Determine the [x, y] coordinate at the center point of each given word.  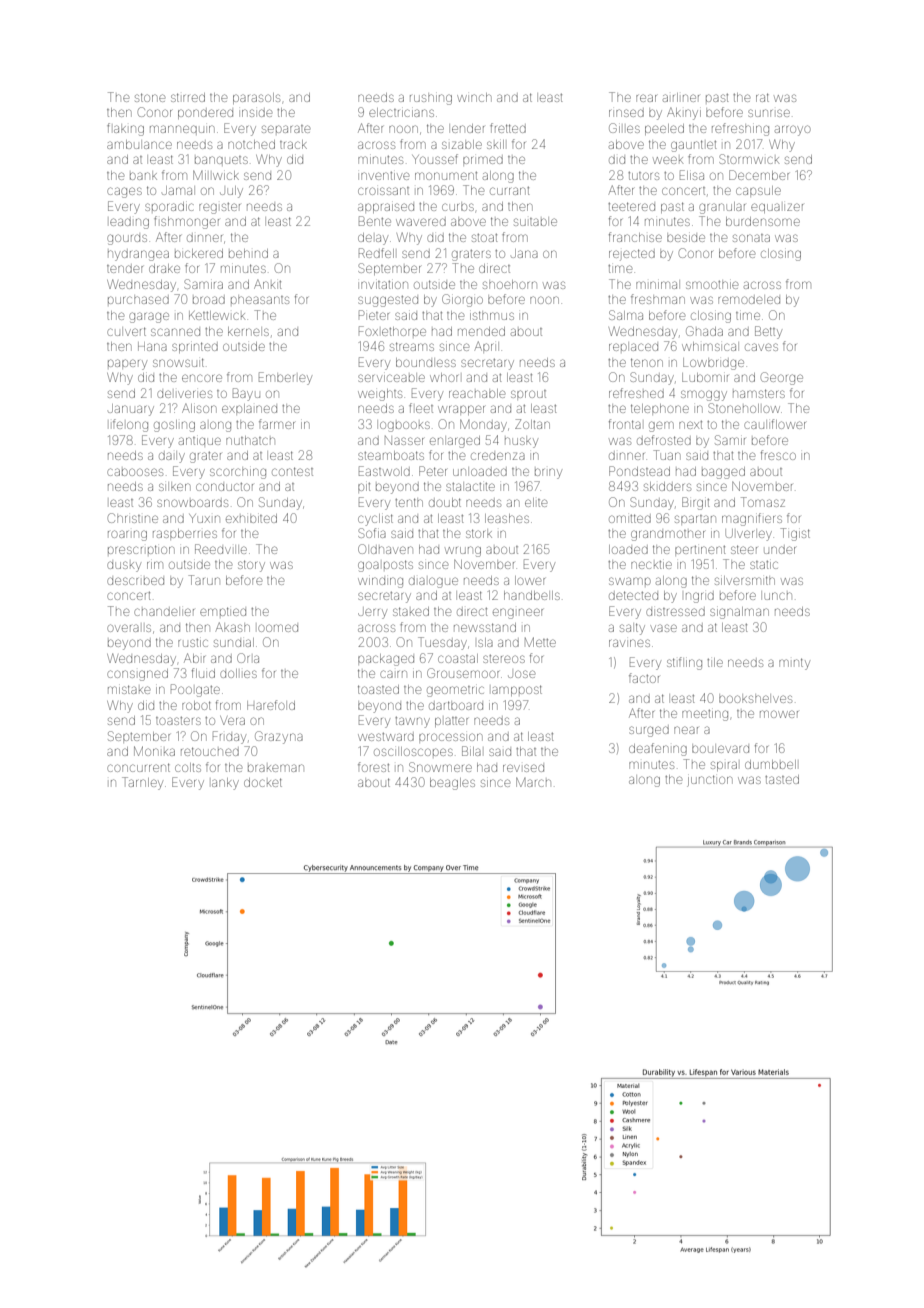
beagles [452, 784]
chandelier [164, 612]
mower [779, 714]
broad [209, 300]
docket [263, 782]
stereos [504, 659]
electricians [401, 112]
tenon [647, 362]
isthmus [492, 315]
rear [646, 98]
